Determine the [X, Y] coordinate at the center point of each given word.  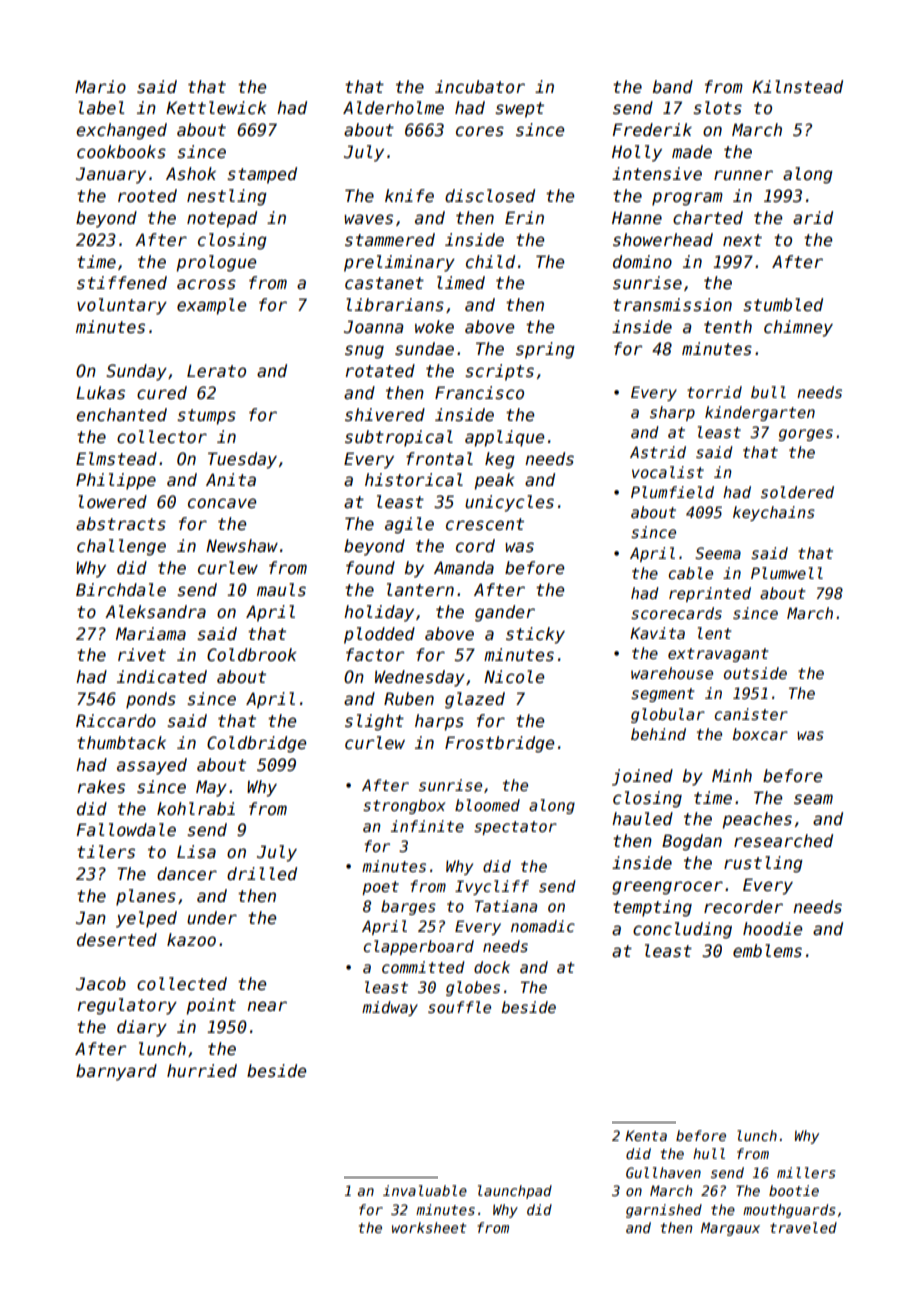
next [742, 240]
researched [783, 841]
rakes [101, 787]
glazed [475, 700]
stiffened [122, 283]
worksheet [429, 1227]
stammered [390, 240]
